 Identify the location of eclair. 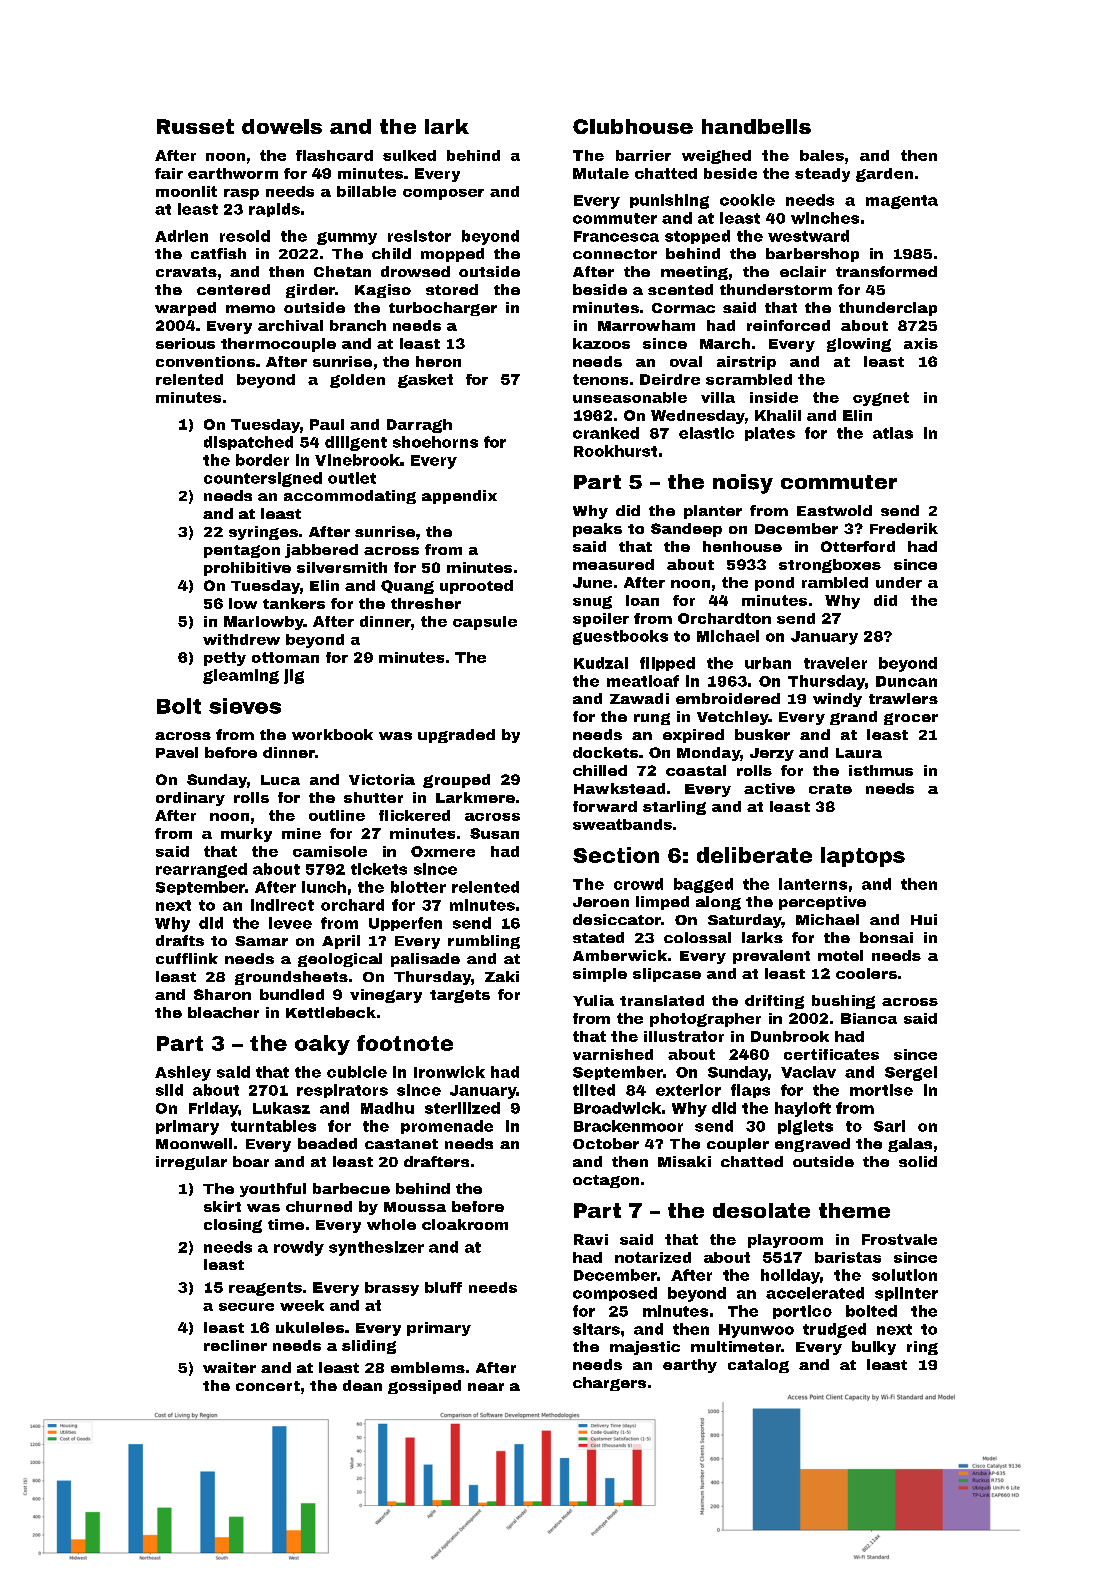
(803, 271).
